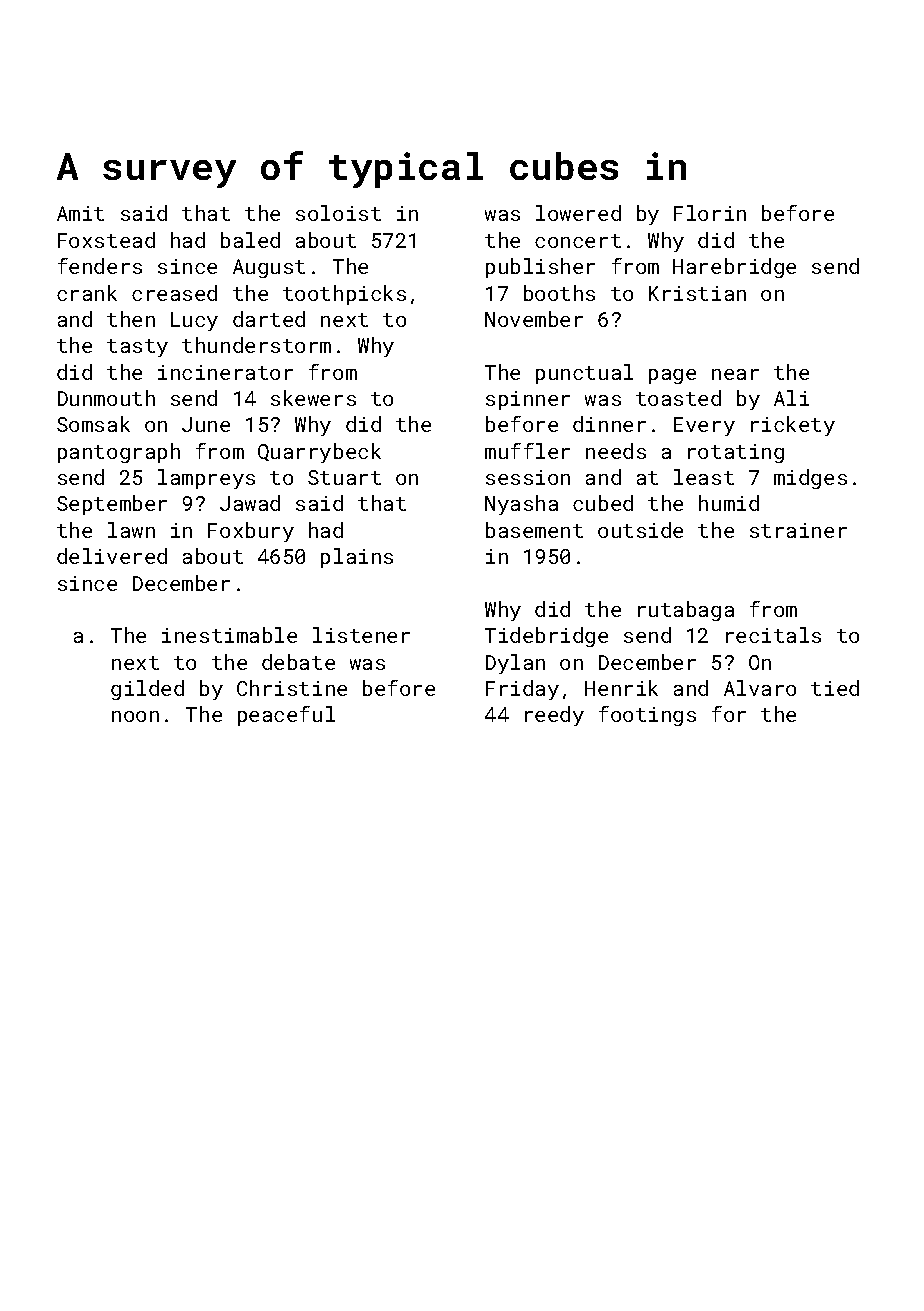 The height and width of the document is (1311, 924). Describe the element at coordinates (106, 398) in the document. I see `Dunmouth` at that location.
